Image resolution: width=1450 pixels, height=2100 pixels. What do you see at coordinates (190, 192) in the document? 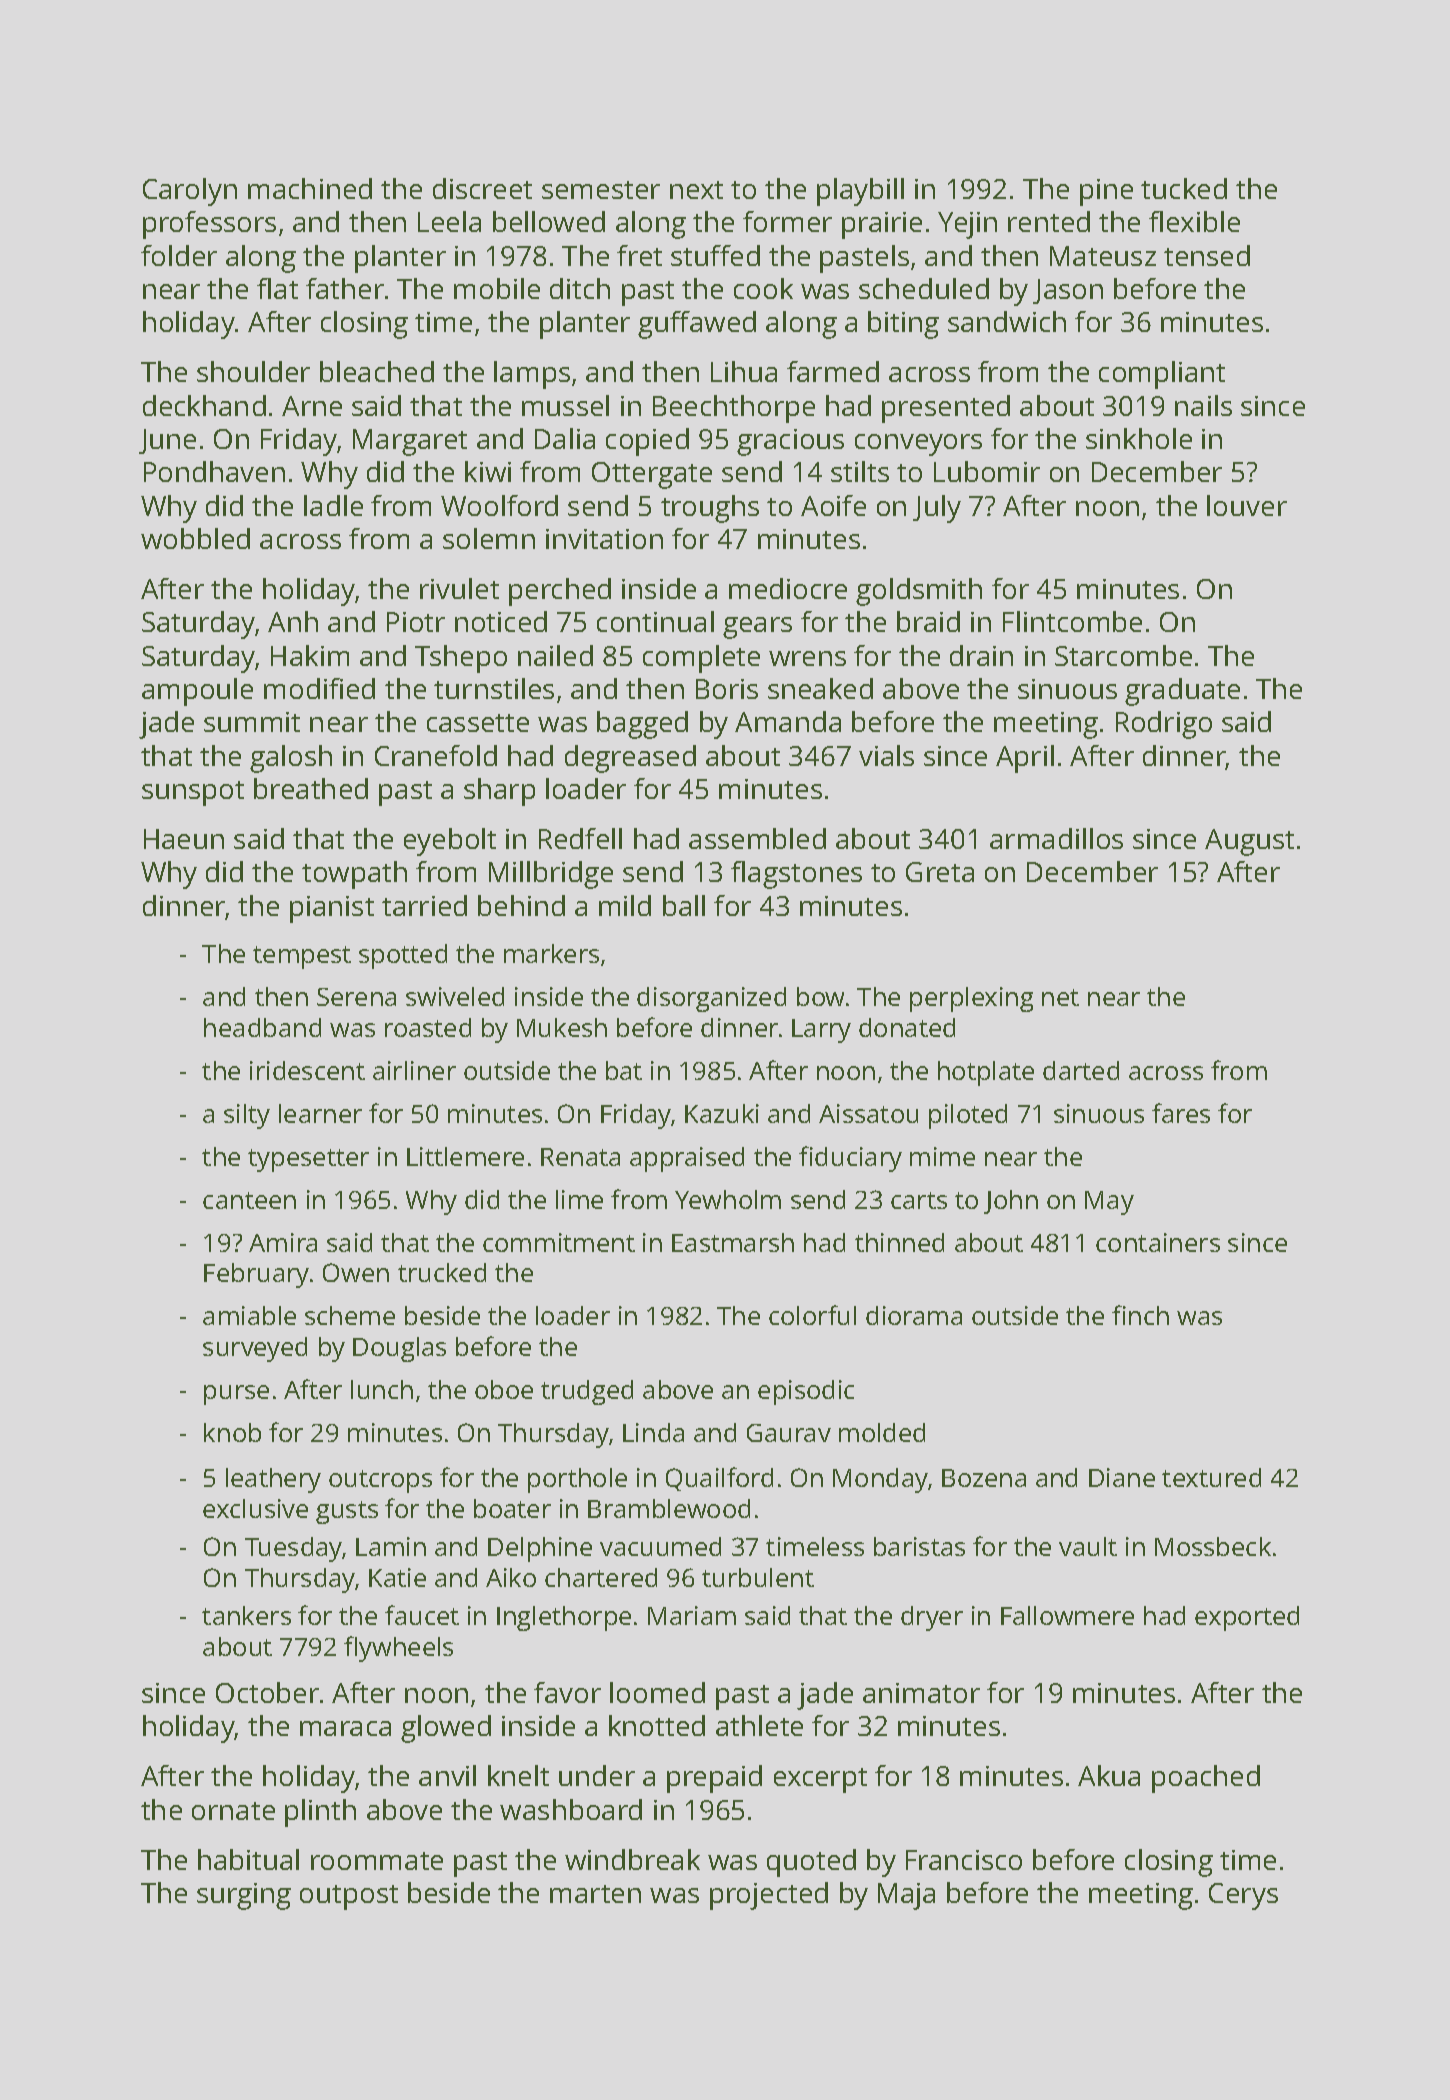
I see `Carolyn` at bounding box center [190, 192].
